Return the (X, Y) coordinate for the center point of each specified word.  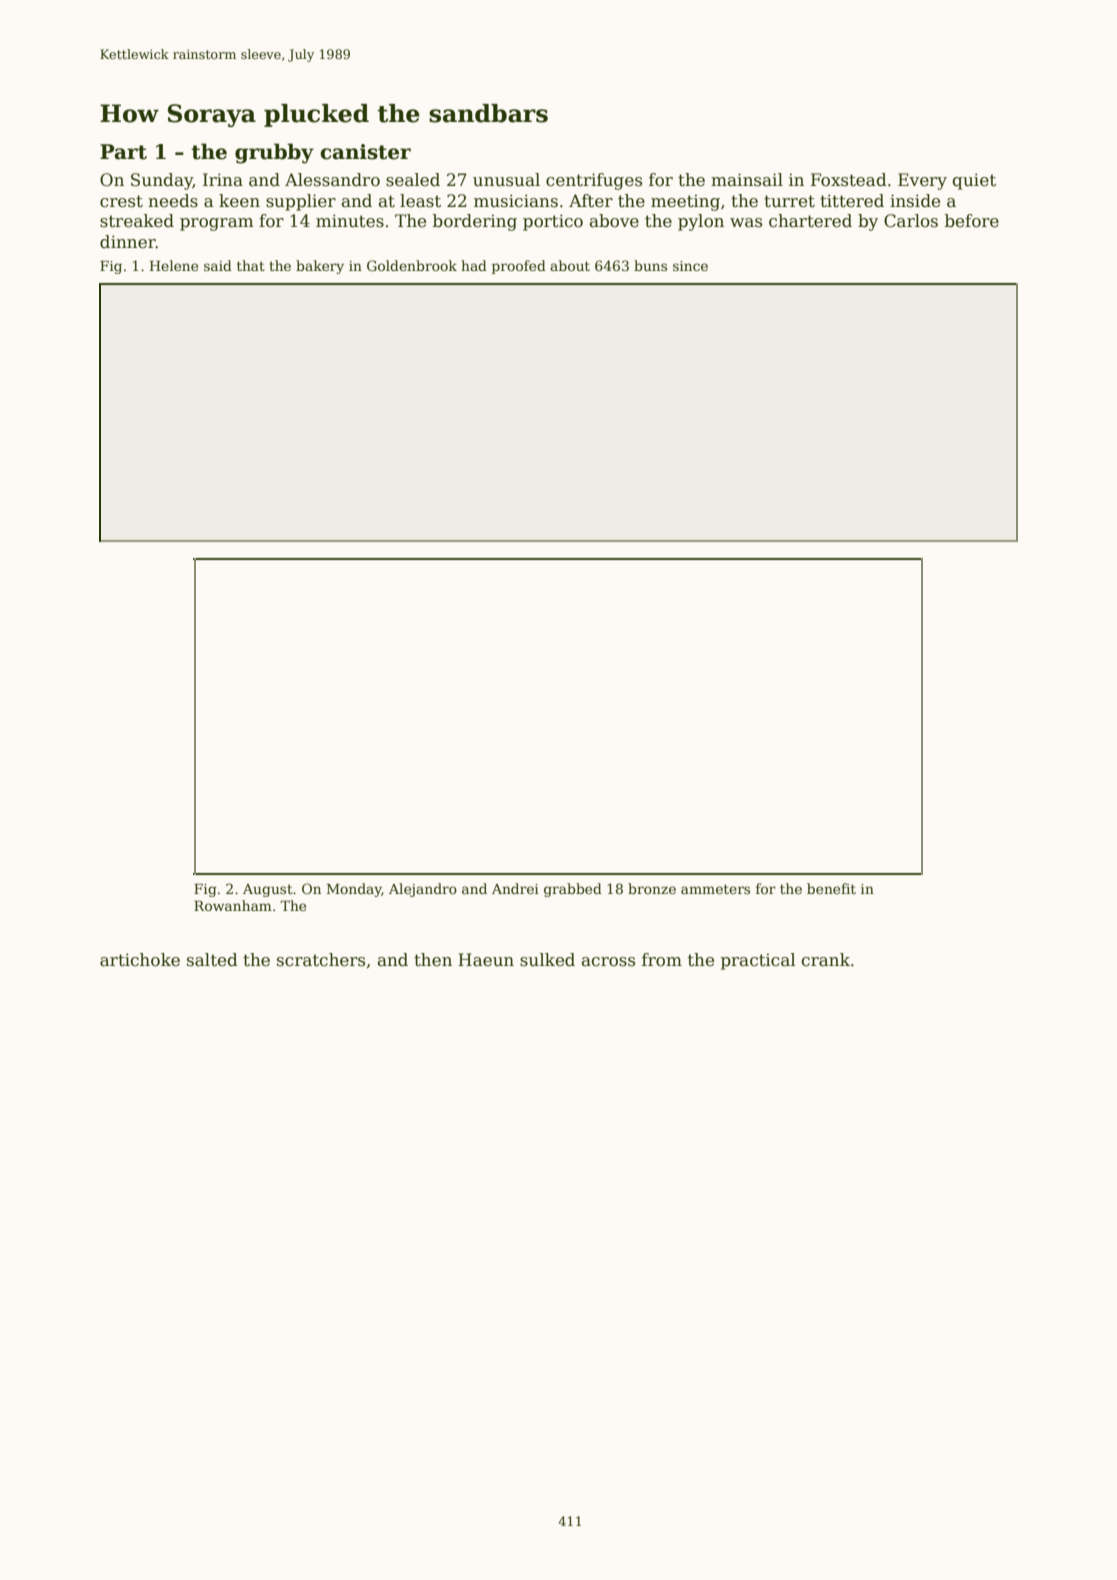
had (474, 265)
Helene (174, 265)
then (433, 960)
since (690, 266)
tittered (852, 201)
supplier (301, 202)
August (268, 890)
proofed (519, 267)
